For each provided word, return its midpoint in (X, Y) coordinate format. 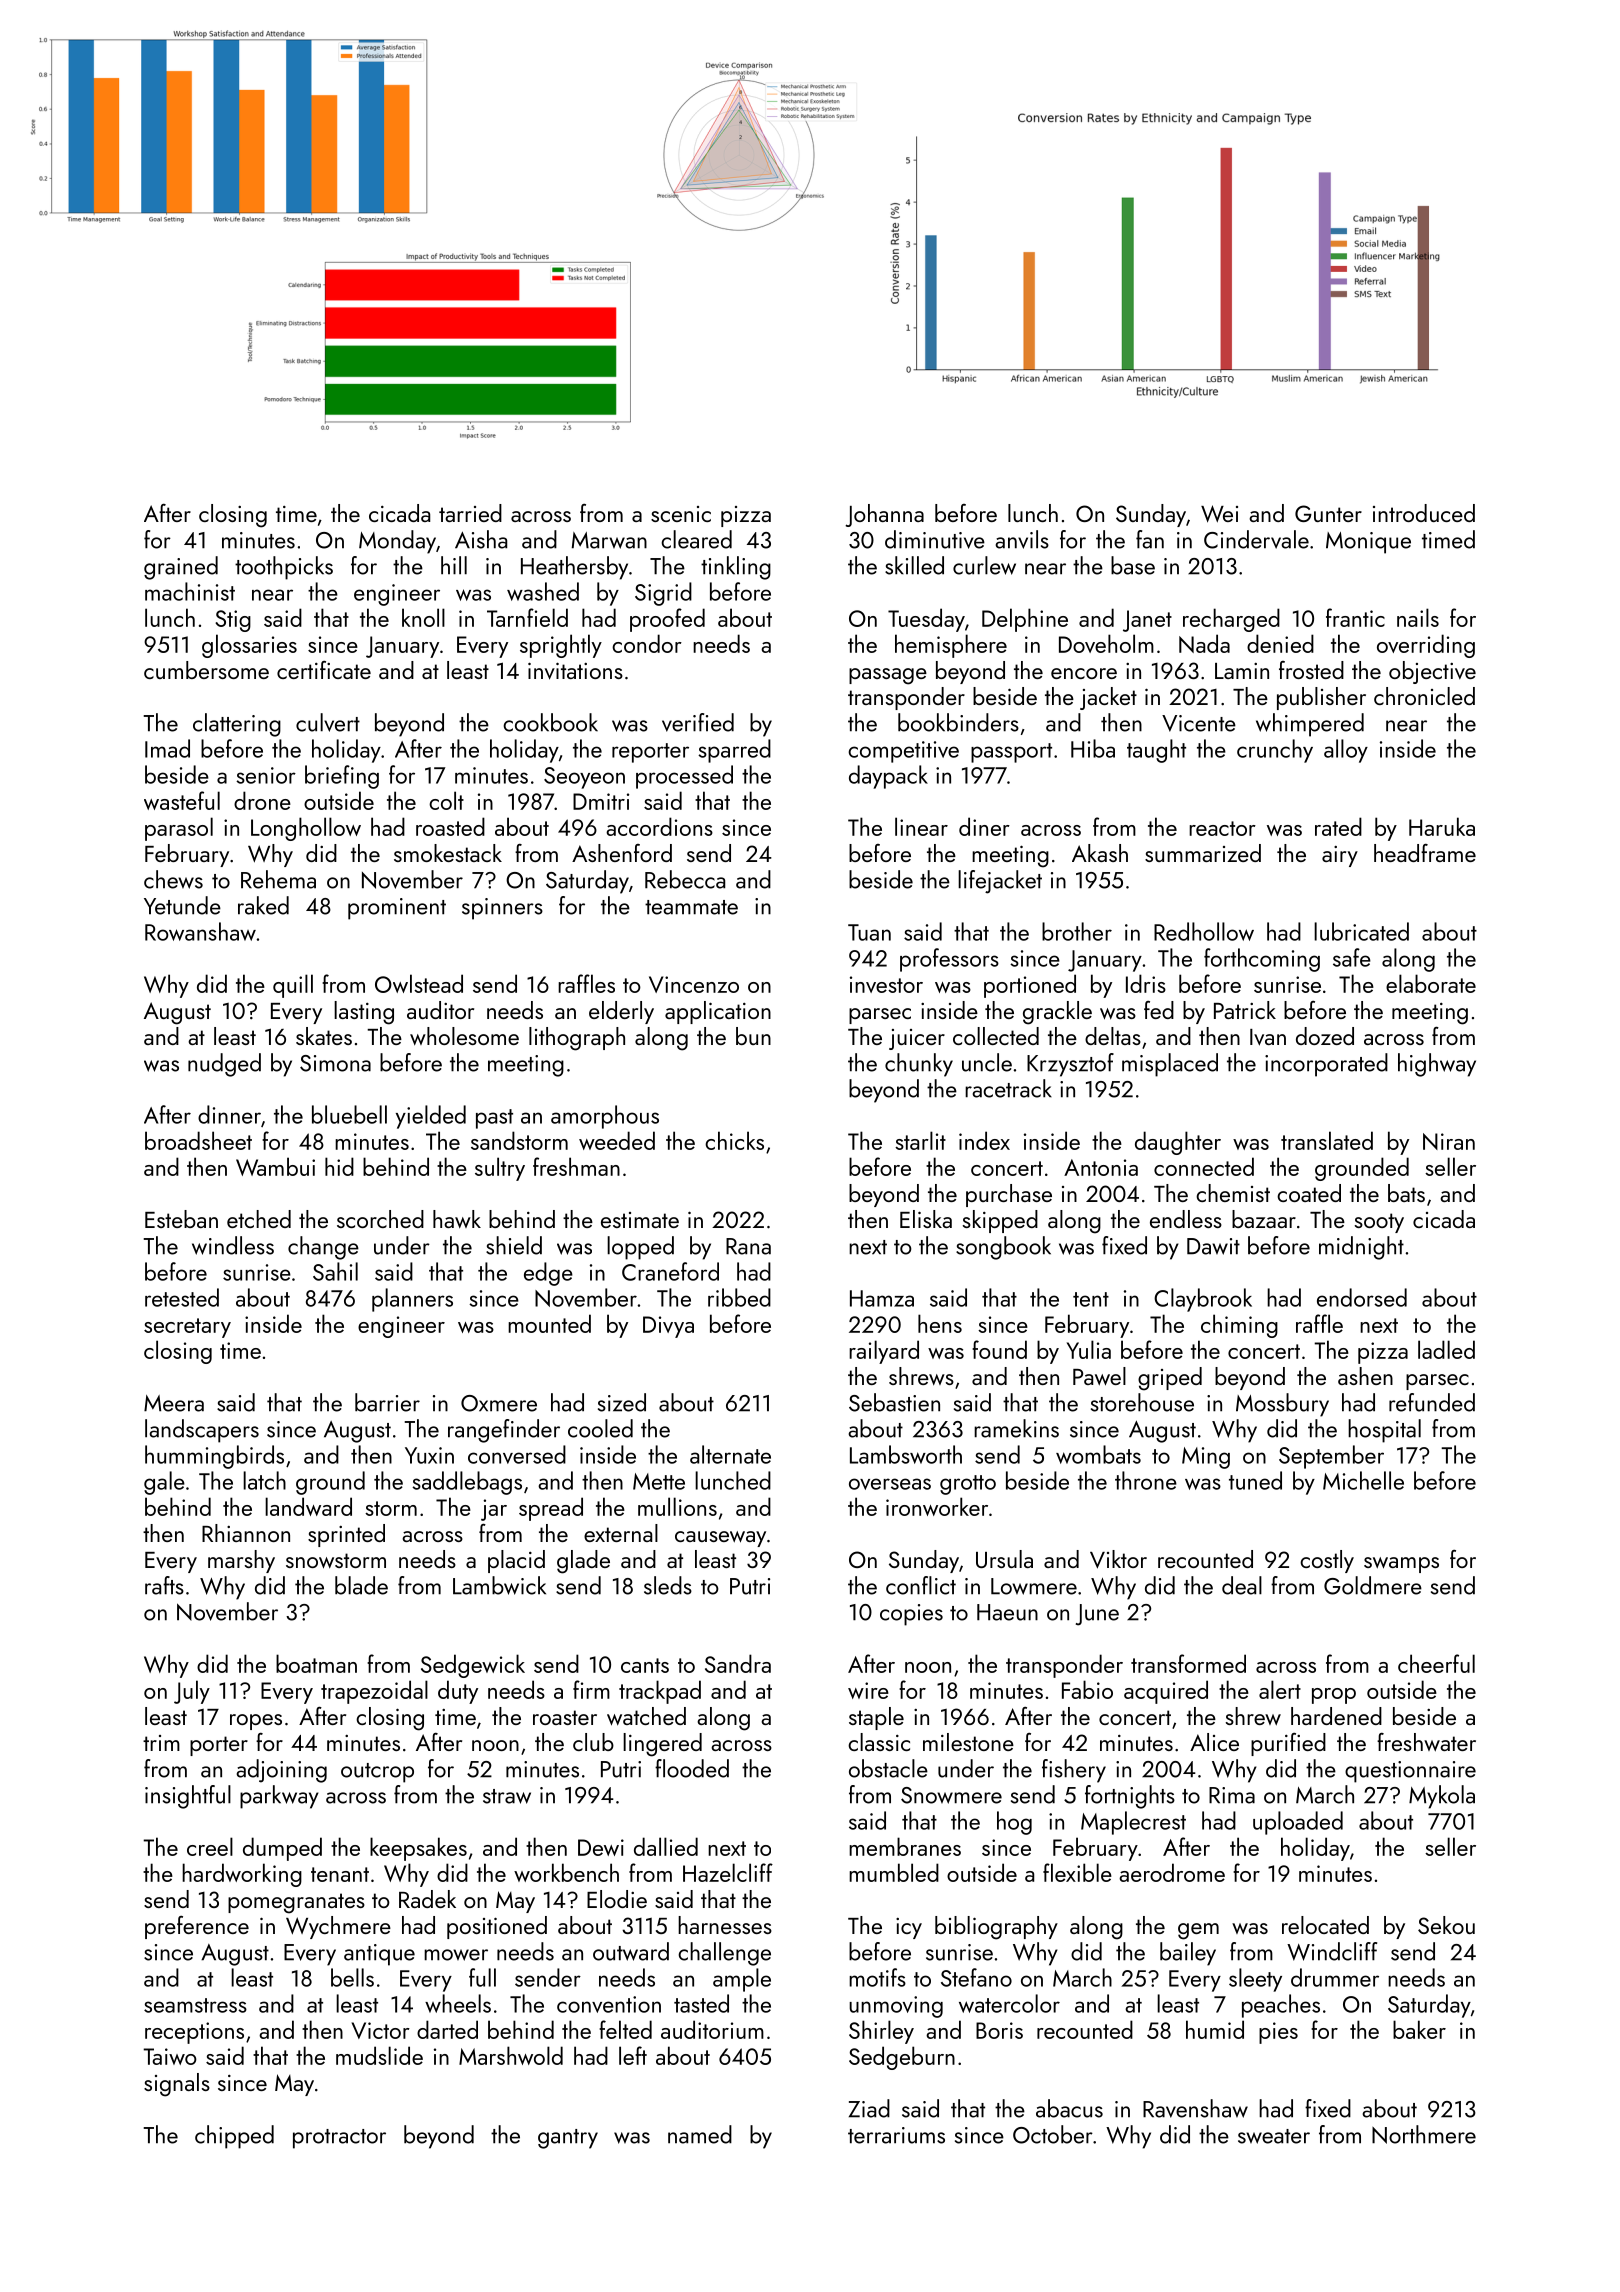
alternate (730, 1454)
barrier (387, 1402)
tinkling (736, 568)
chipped (234, 2137)
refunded (1432, 1402)
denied (1280, 643)
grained (181, 568)
